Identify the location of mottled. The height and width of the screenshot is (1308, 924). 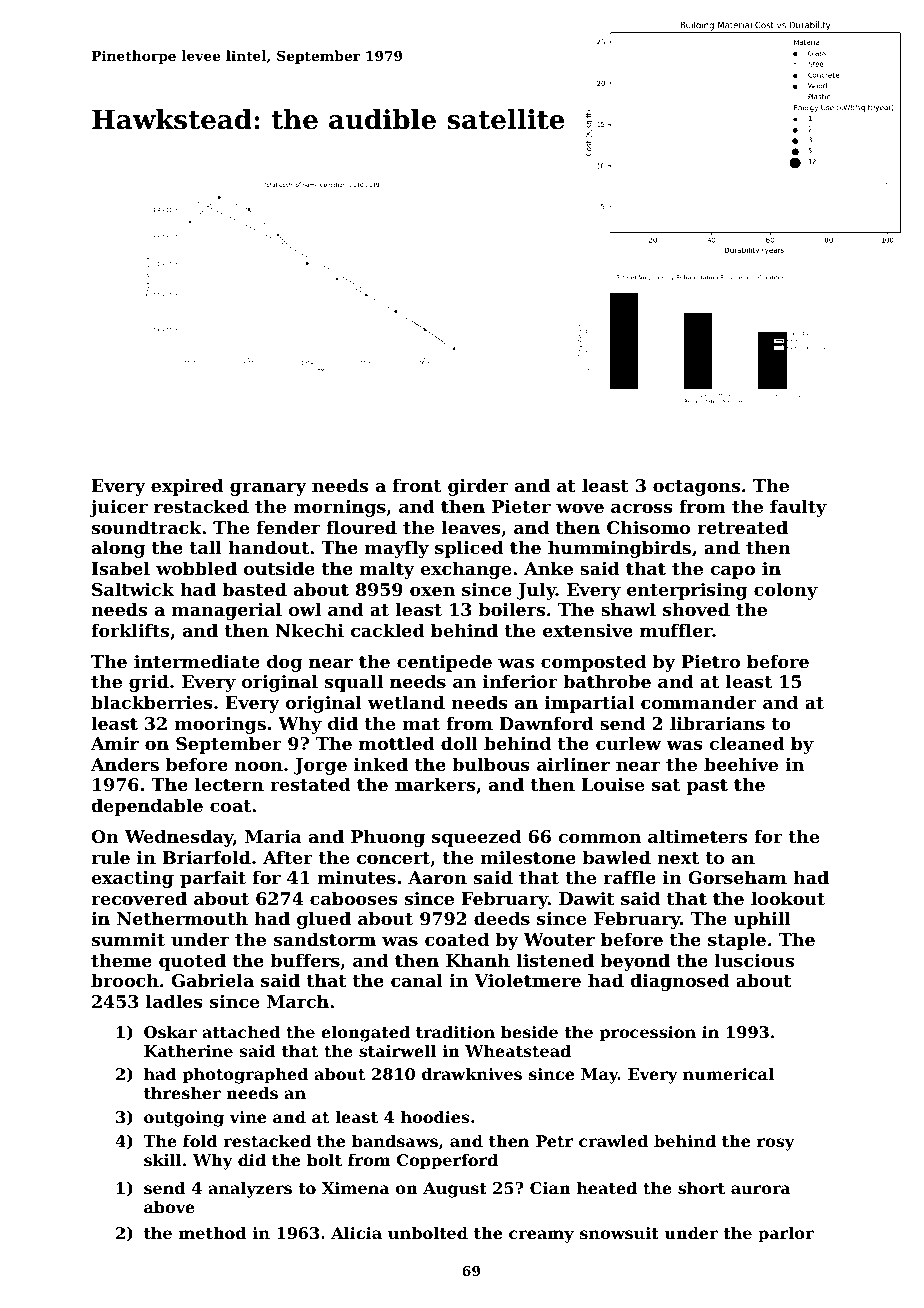
(397, 743).
